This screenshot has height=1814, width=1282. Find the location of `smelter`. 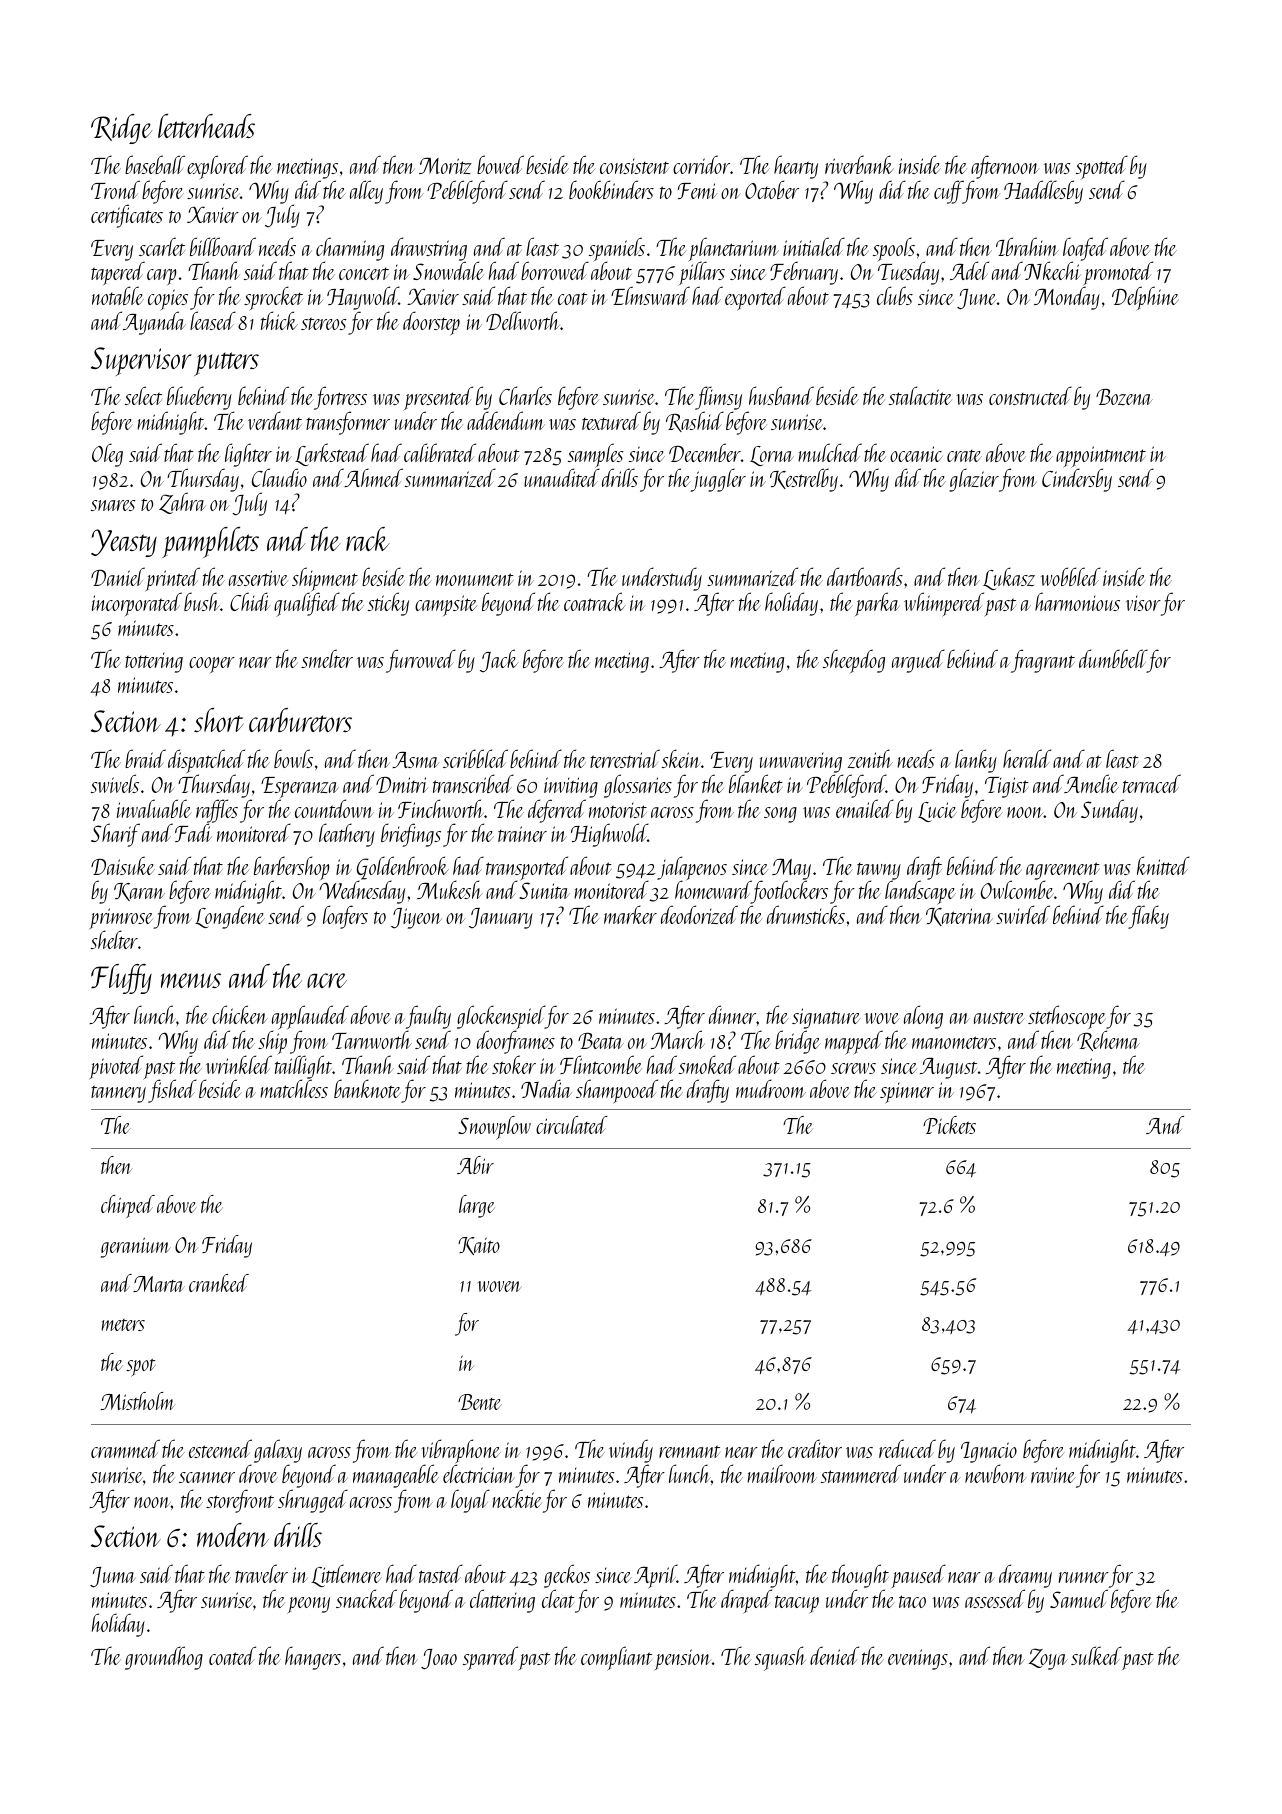

smelter is located at coordinates (327, 658).
